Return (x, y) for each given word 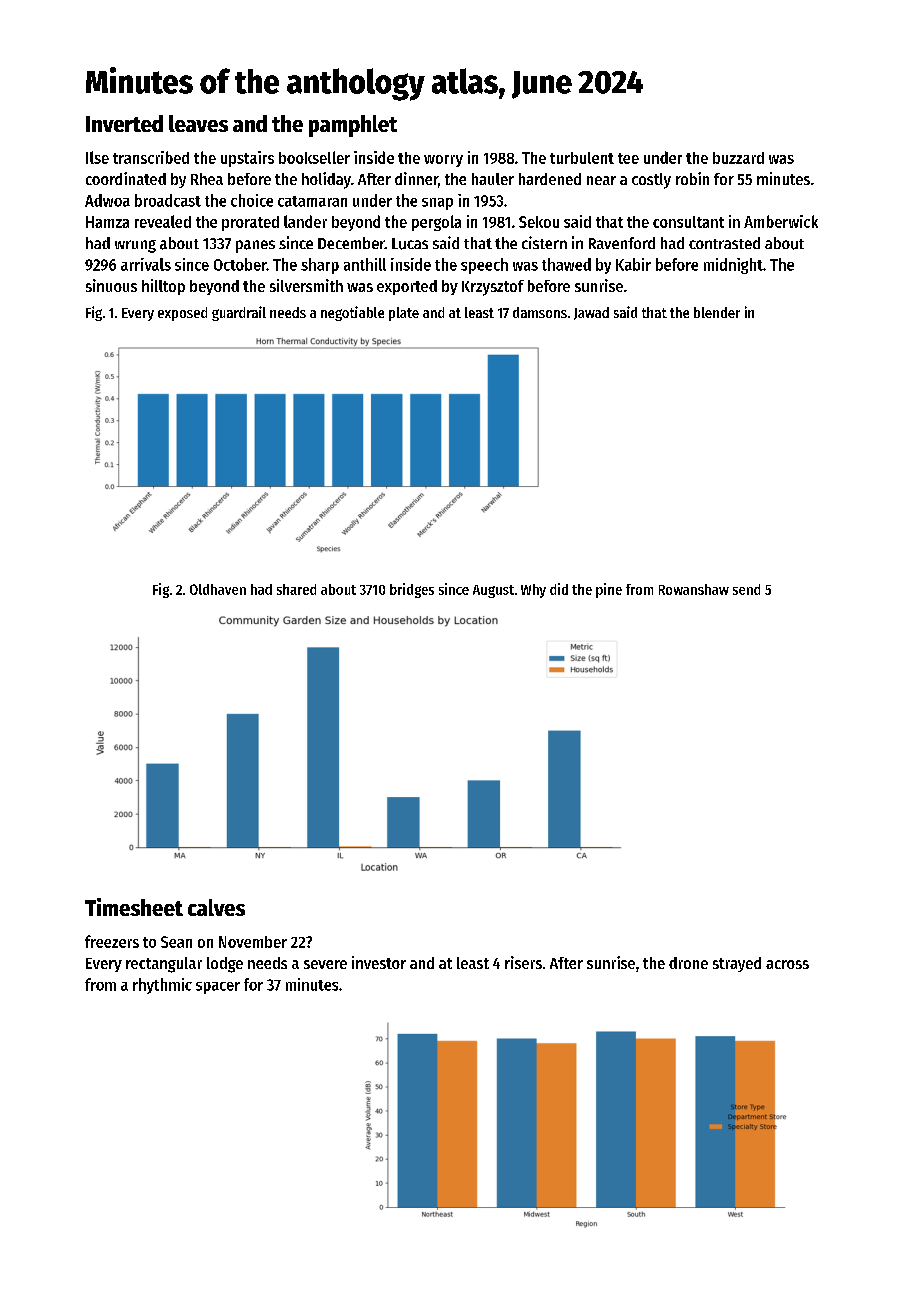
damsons (540, 312)
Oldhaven (218, 589)
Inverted (124, 123)
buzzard (738, 158)
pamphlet (353, 126)
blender (717, 312)
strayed (737, 964)
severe (325, 964)
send (746, 589)
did (559, 589)
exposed (182, 314)
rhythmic (162, 986)
